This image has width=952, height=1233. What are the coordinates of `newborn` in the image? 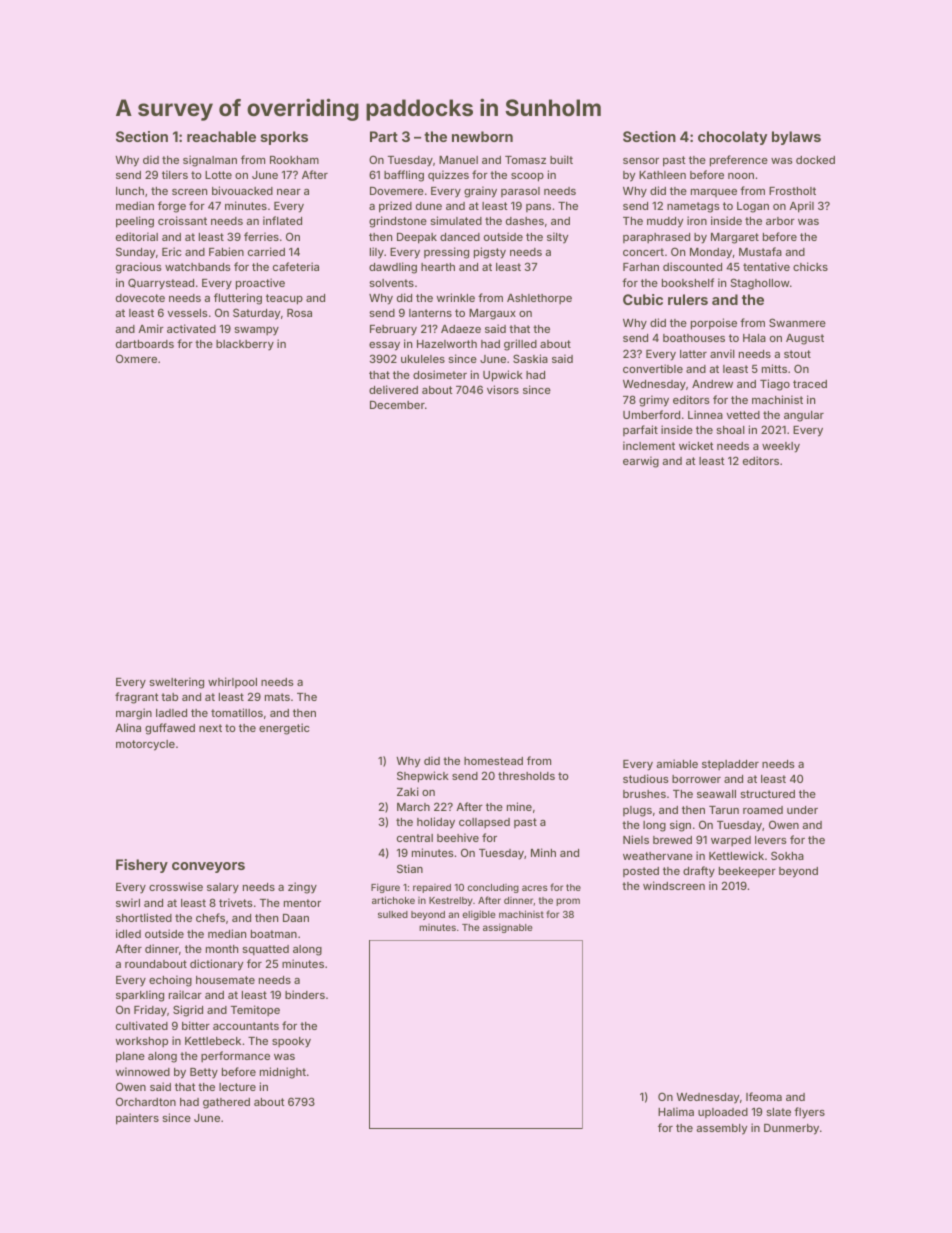 It's located at (482, 136).
